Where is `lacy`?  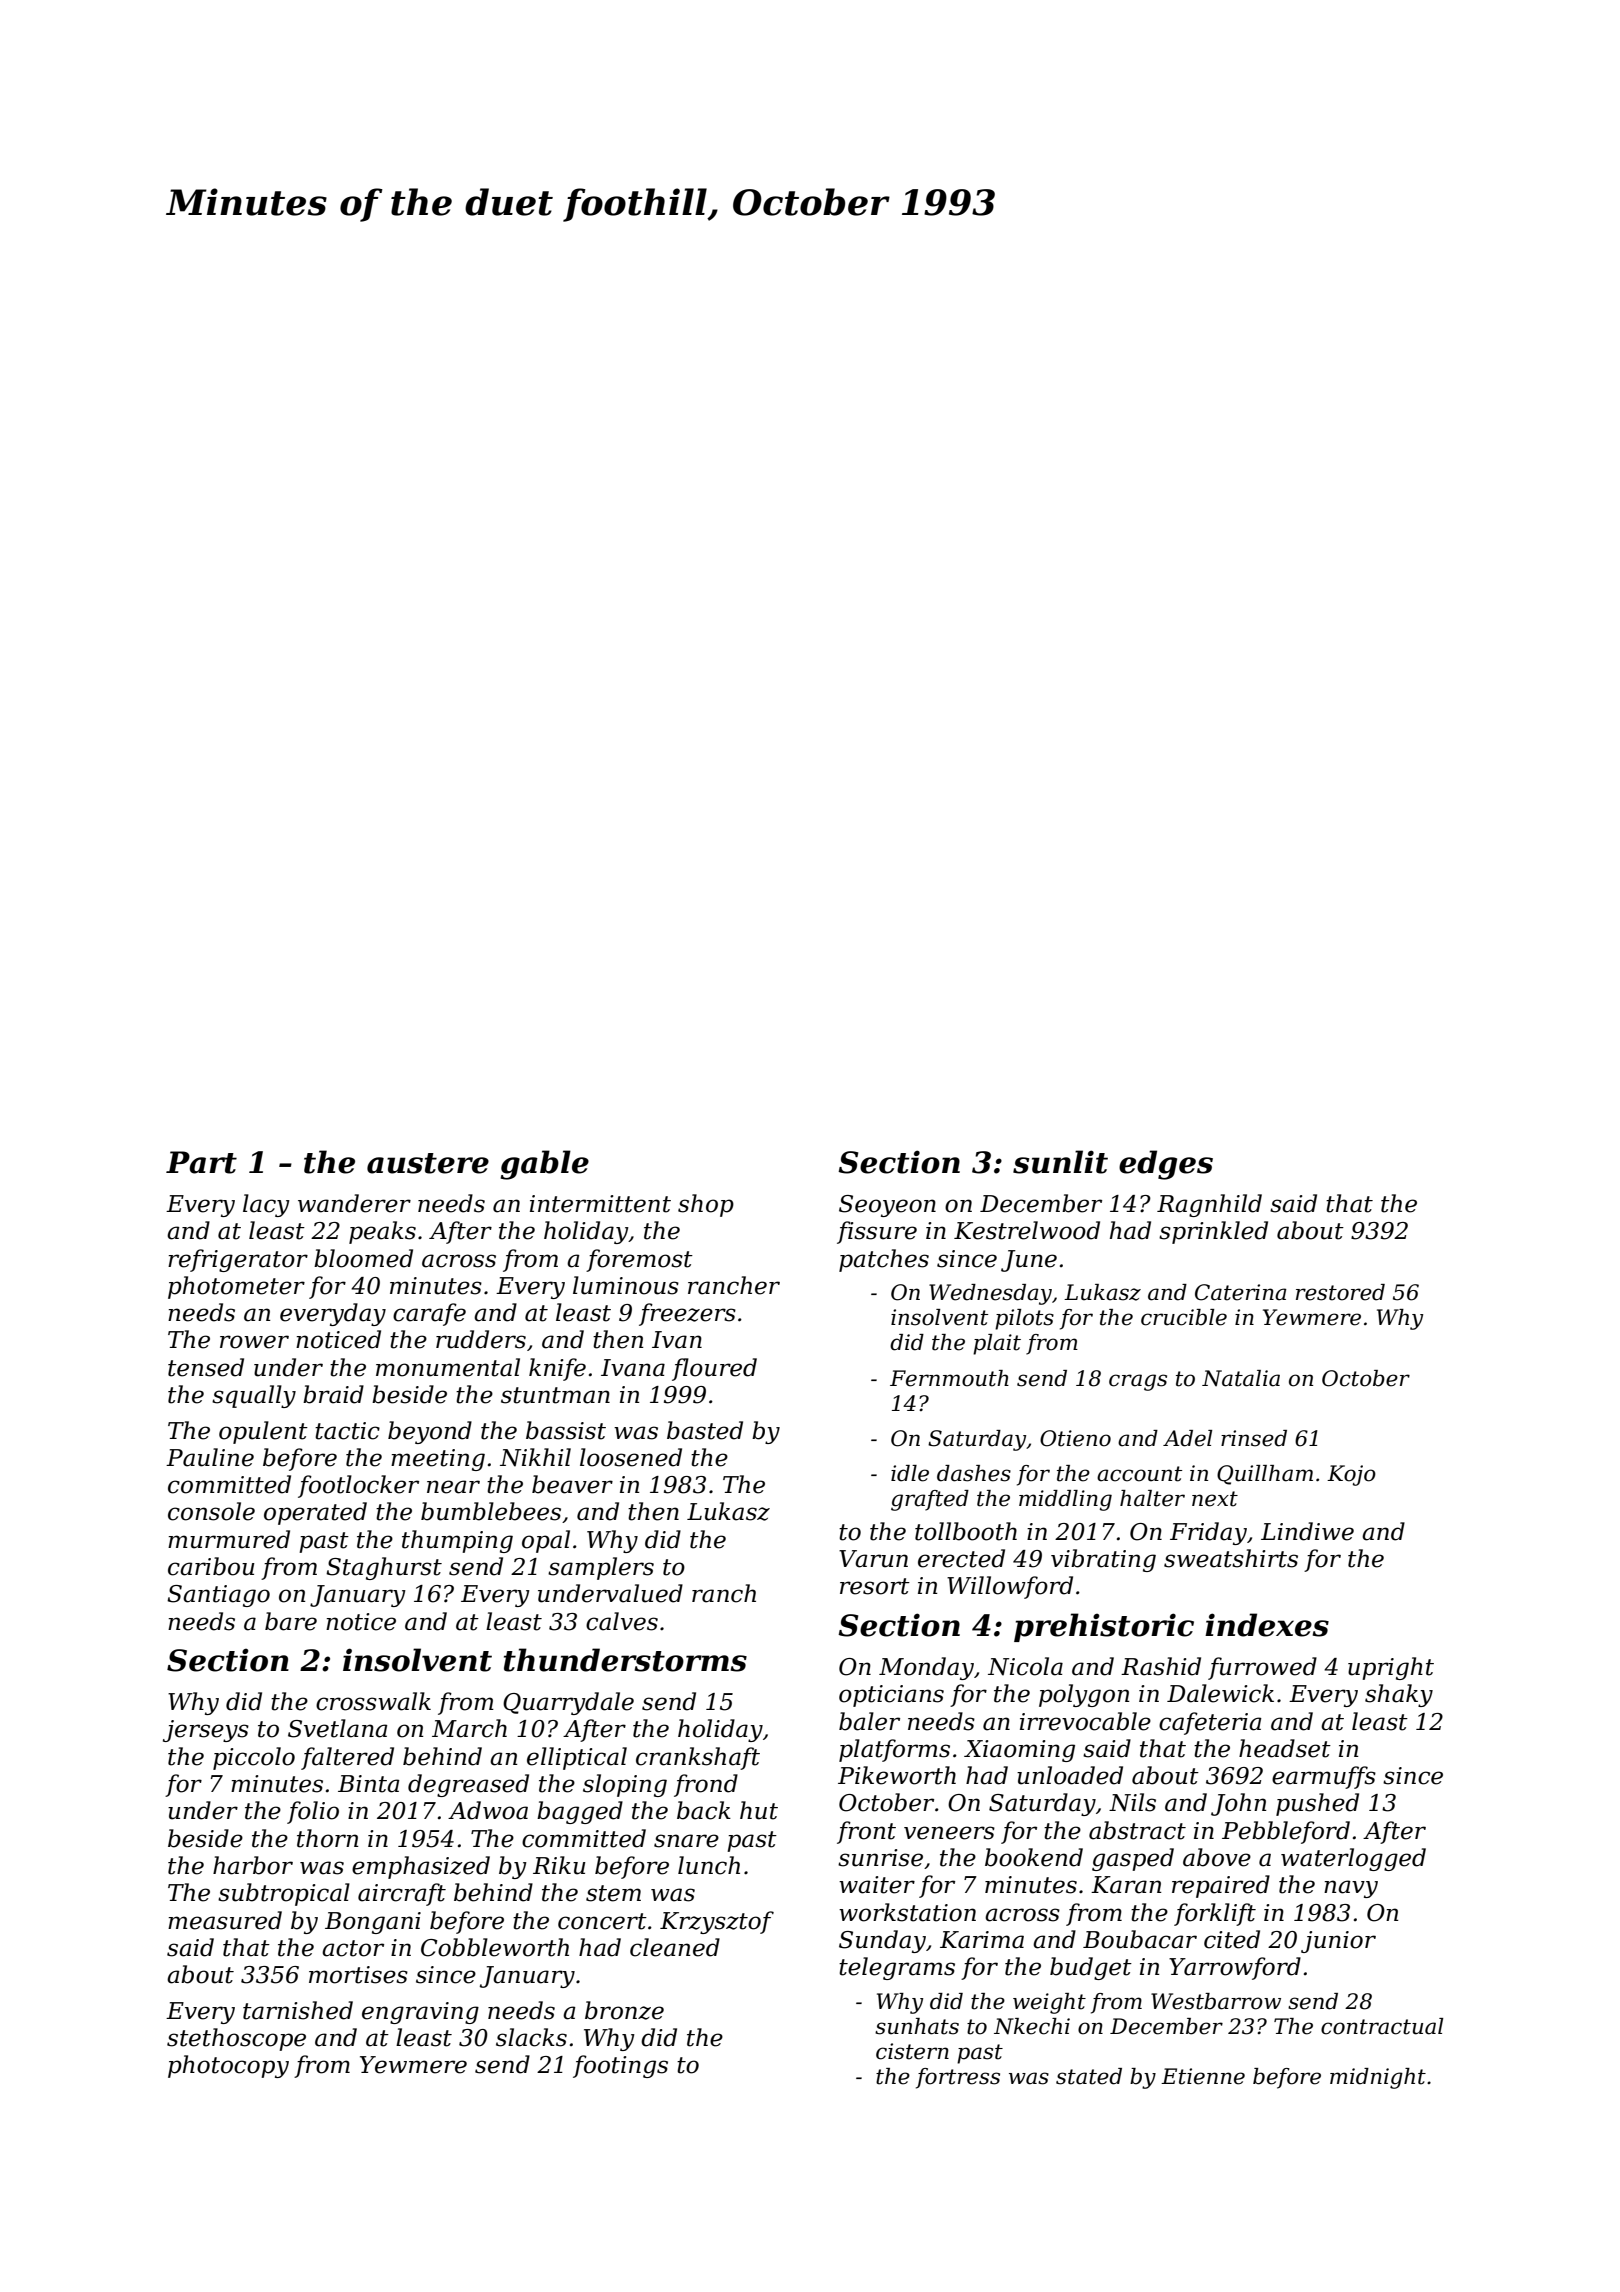 lacy is located at coordinates (266, 1205).
